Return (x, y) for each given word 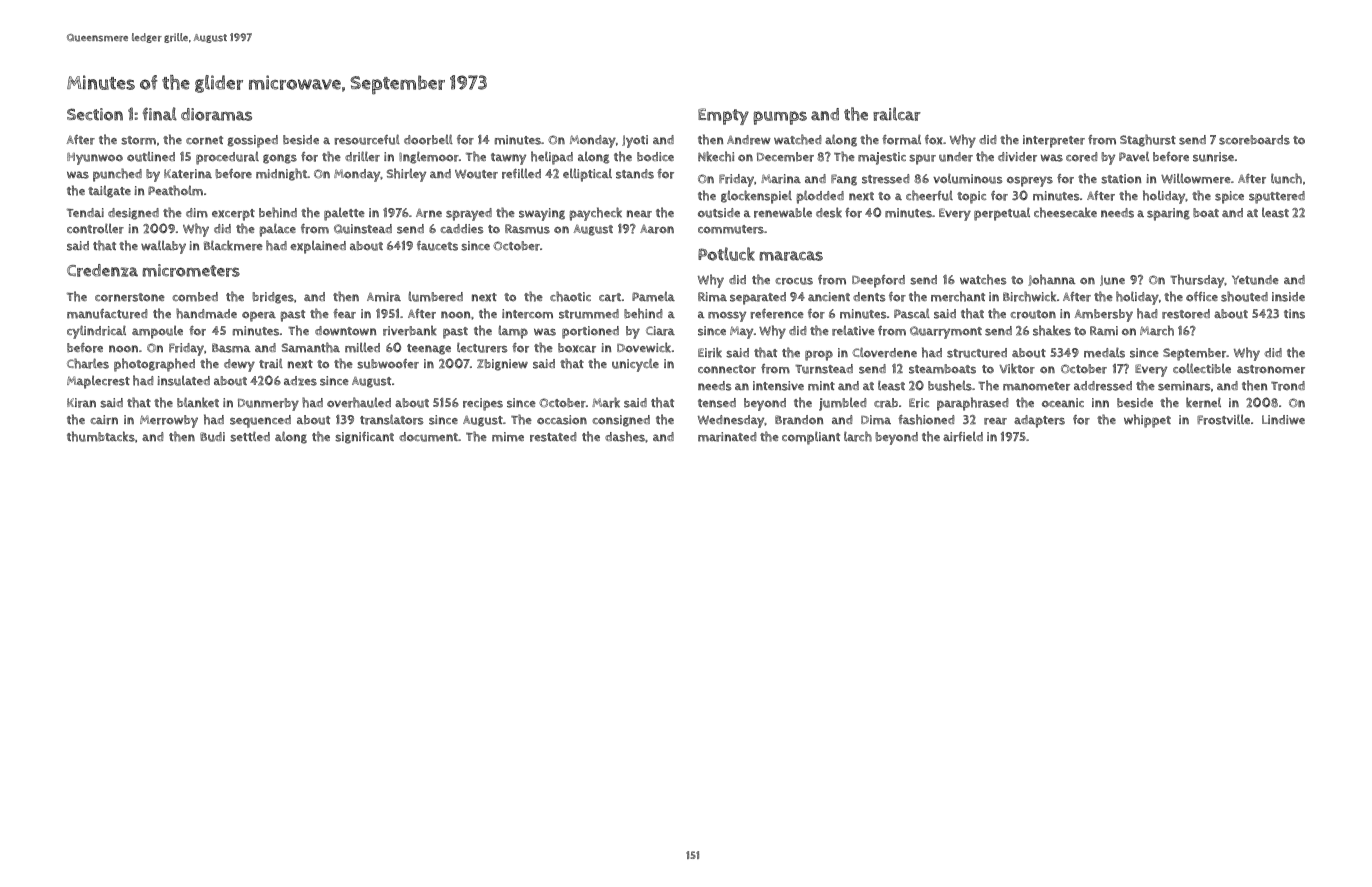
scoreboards (1254, 140)
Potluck (726, 254)
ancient (829, 296)
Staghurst (1148, 140)
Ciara (660, 331)
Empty (723, 116)
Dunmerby (268, 404)
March (1157, 330)
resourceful (367, 139)
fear (344, 313)
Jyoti (635, 141)
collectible (1202, 368)
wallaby (163, 247)
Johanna (1052, 280)
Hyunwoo (95, 159)
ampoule (157, 332)
